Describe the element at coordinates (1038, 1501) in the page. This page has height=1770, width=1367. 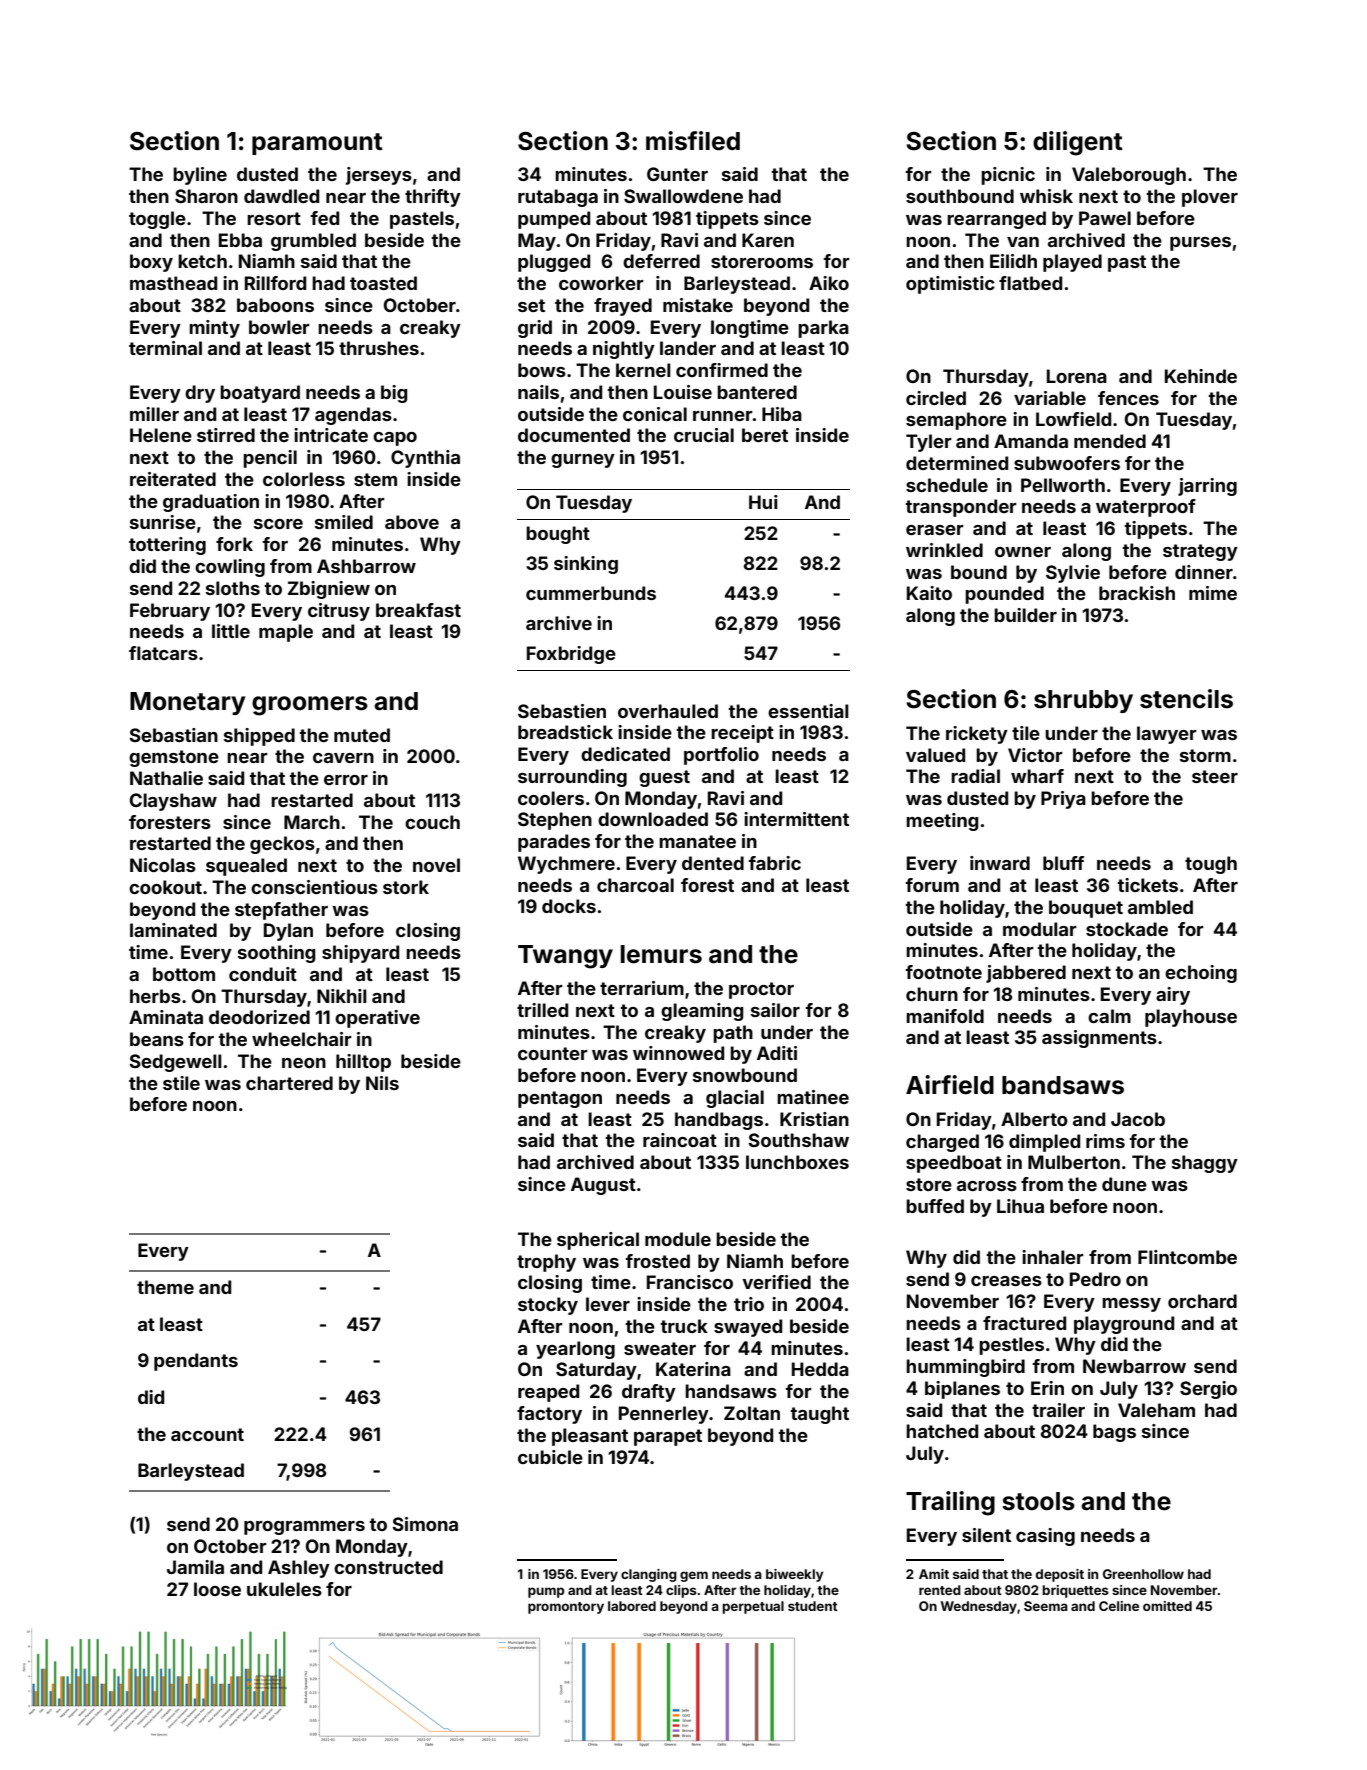
I see `stools` at that location.
